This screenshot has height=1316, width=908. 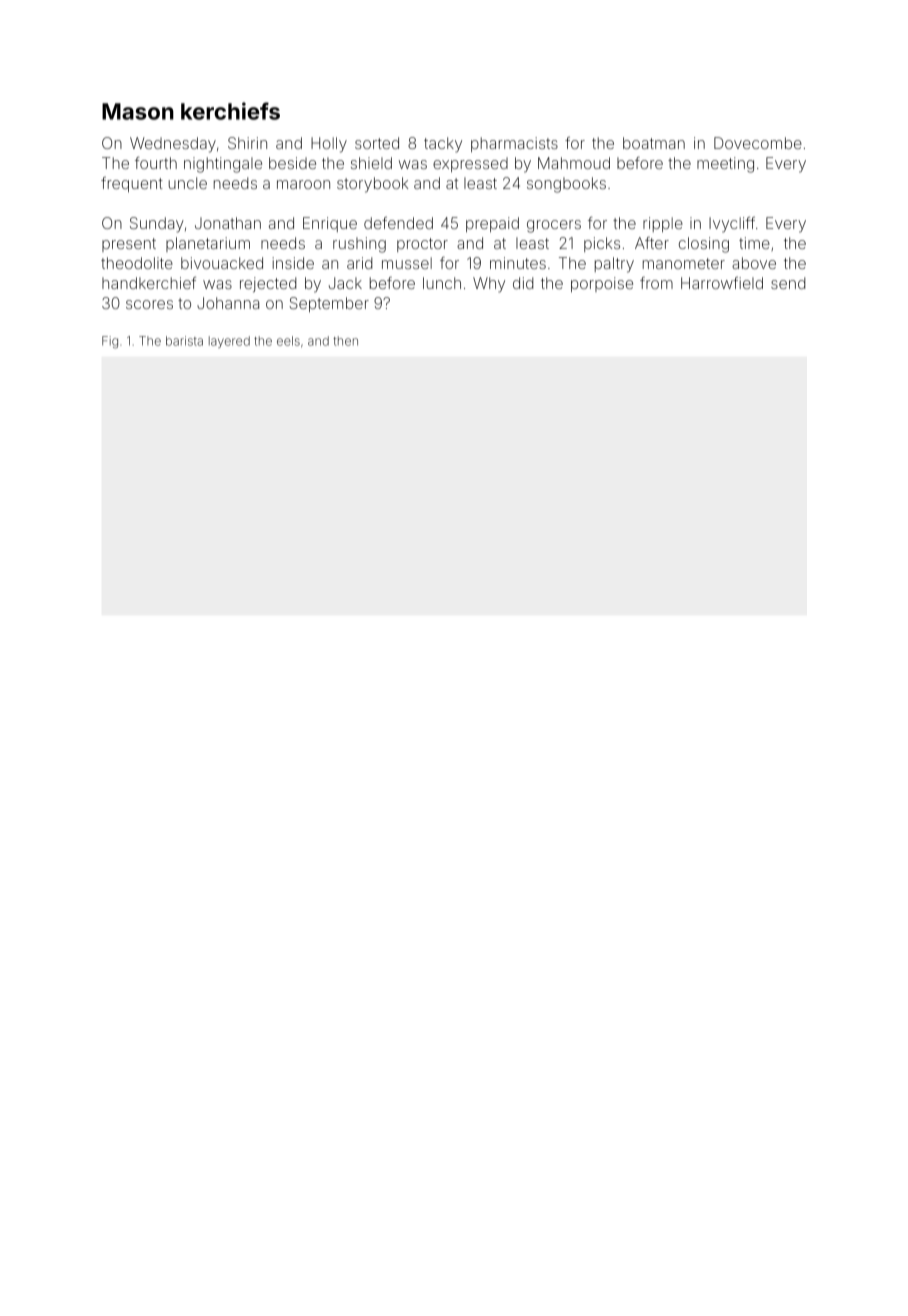 What do you see at coordinates (230, 111) in the screenshot?
I see `kerchiefs` at bounding box center [230, 111].
